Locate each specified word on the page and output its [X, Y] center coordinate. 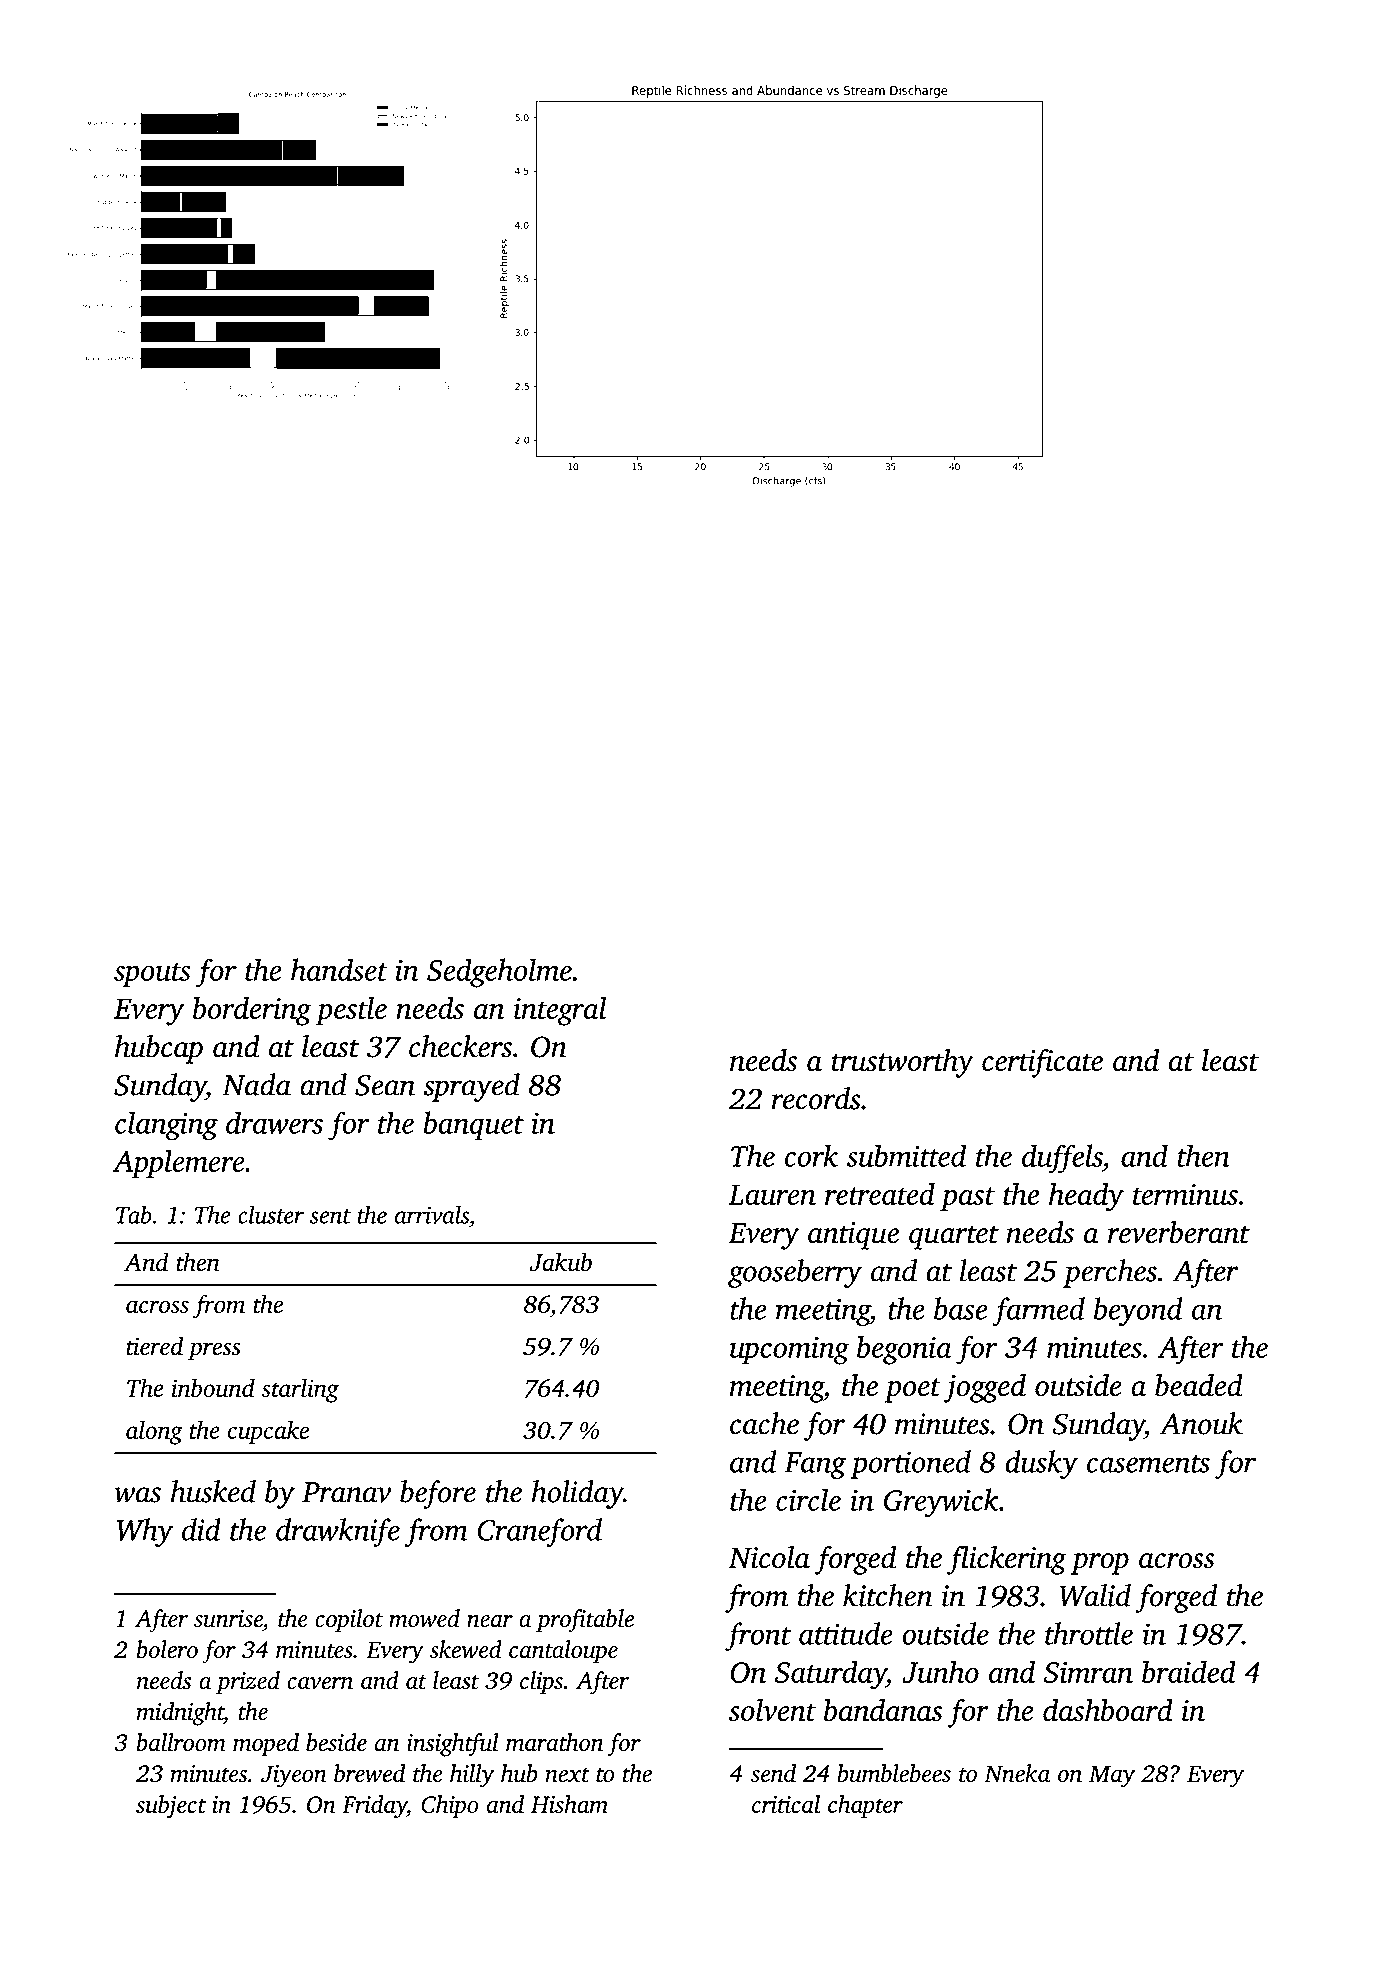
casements [1148, 1464]
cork [811, 1155]
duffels [1062, 1159]
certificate [1042, 1063]
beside [336, 1742]
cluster [271, 1214]
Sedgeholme [499, 973]
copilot [349, 1621]
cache [764, 1423]
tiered [154, 1345]
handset [339, 969]
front [758, 1637]
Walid [1095, 1595]
